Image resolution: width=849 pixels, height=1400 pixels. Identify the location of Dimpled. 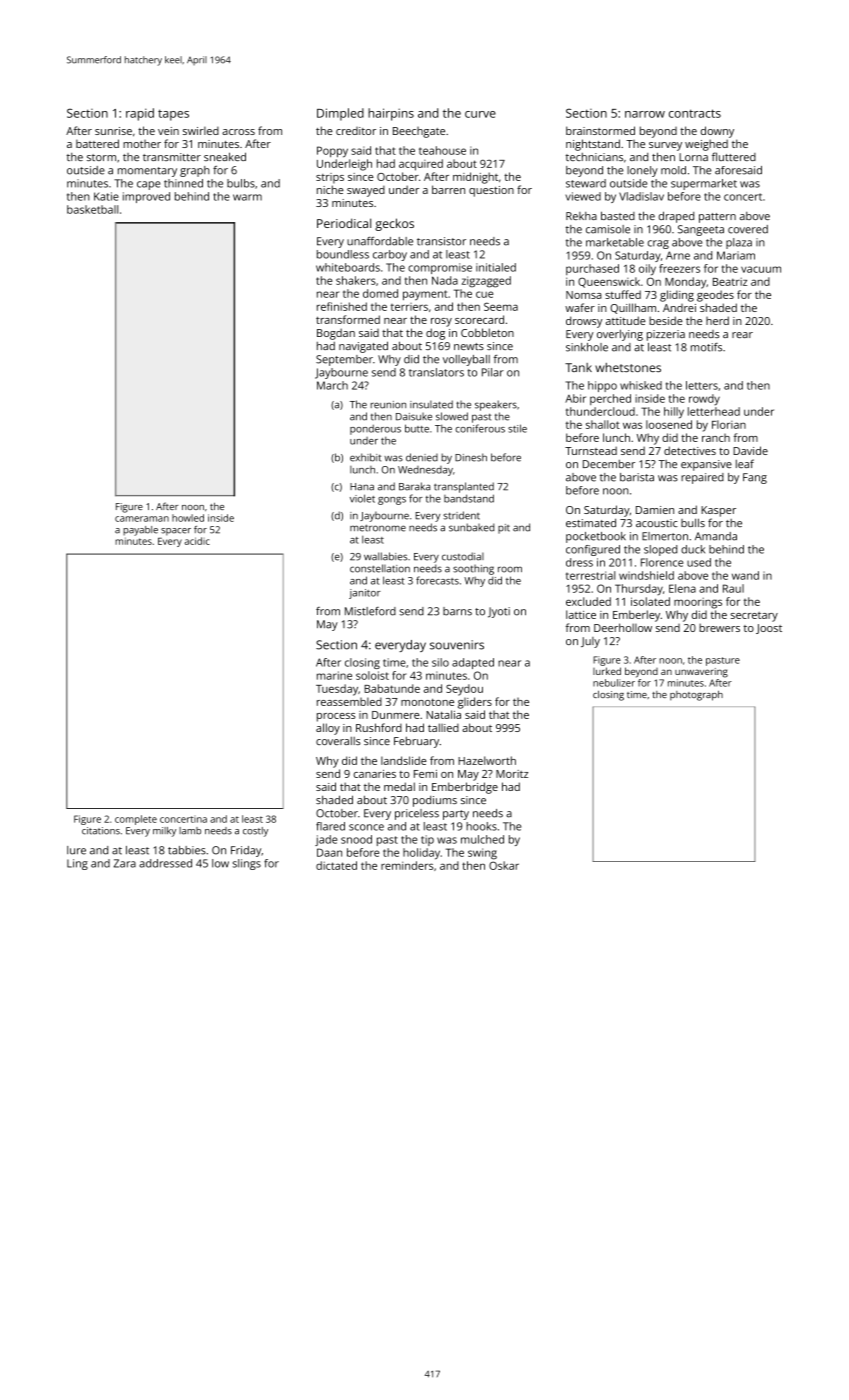
(340, 114).
